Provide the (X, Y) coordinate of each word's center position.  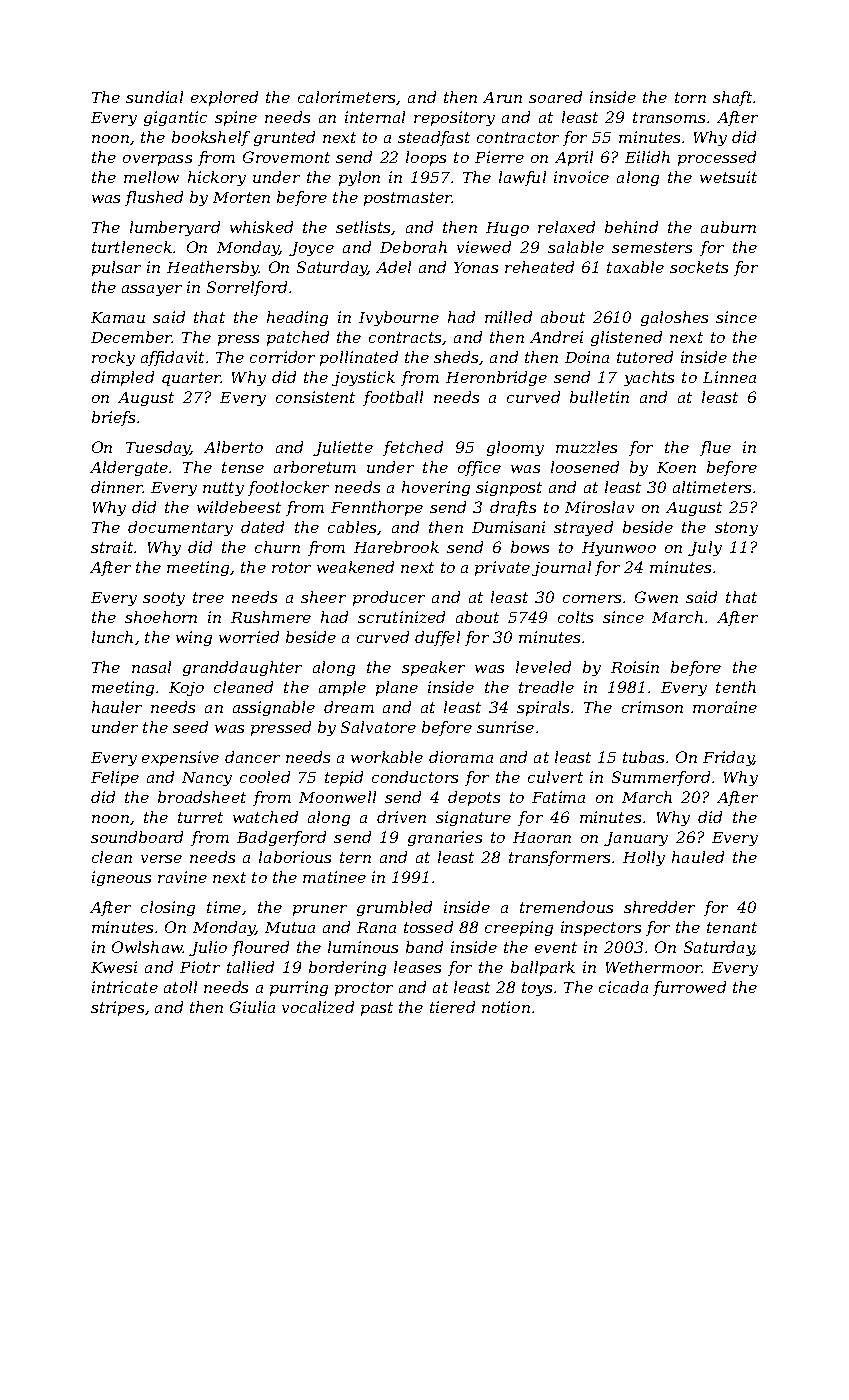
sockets (699, 267)
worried (249, 637)
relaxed (566, 227)
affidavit (172, 358)
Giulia (252, 1007)
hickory (217, 178)
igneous (121, 878)
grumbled (394, 908)
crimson (652, 707)
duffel (437, 638)
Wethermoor (654, 967)
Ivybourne (399, 318)
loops (426, 158)
